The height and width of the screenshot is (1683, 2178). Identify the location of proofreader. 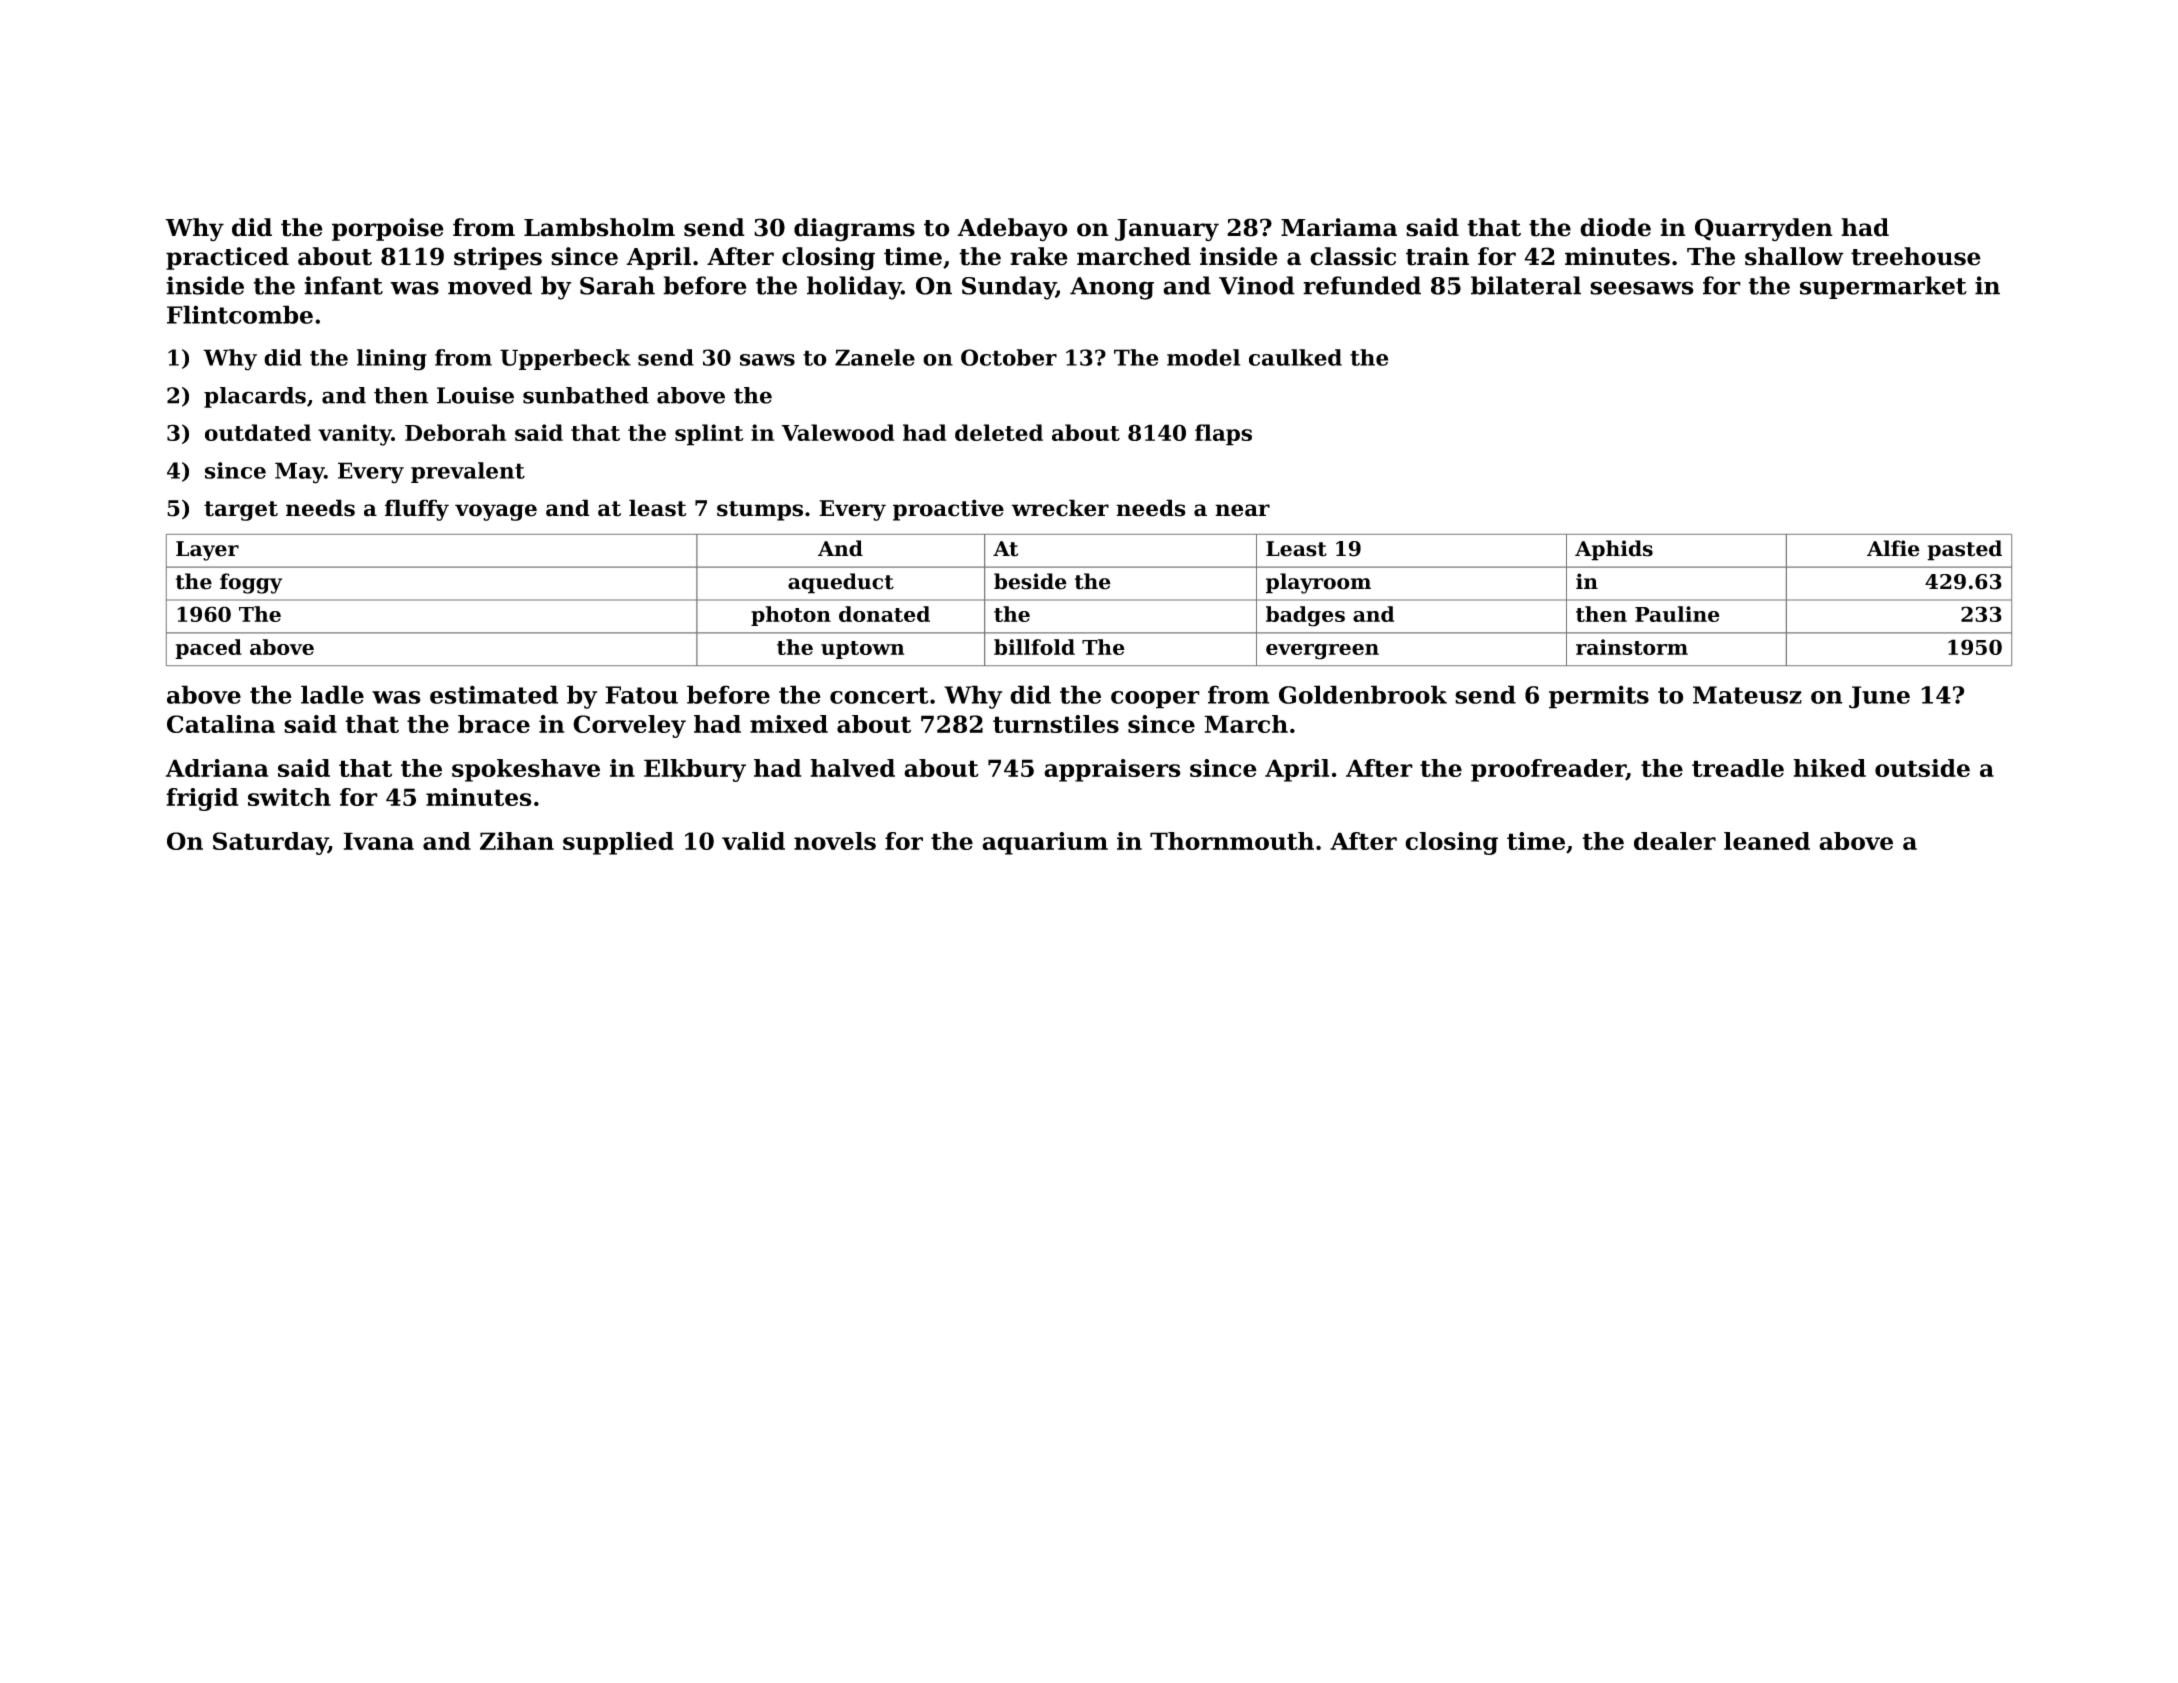
(1548, 770).
